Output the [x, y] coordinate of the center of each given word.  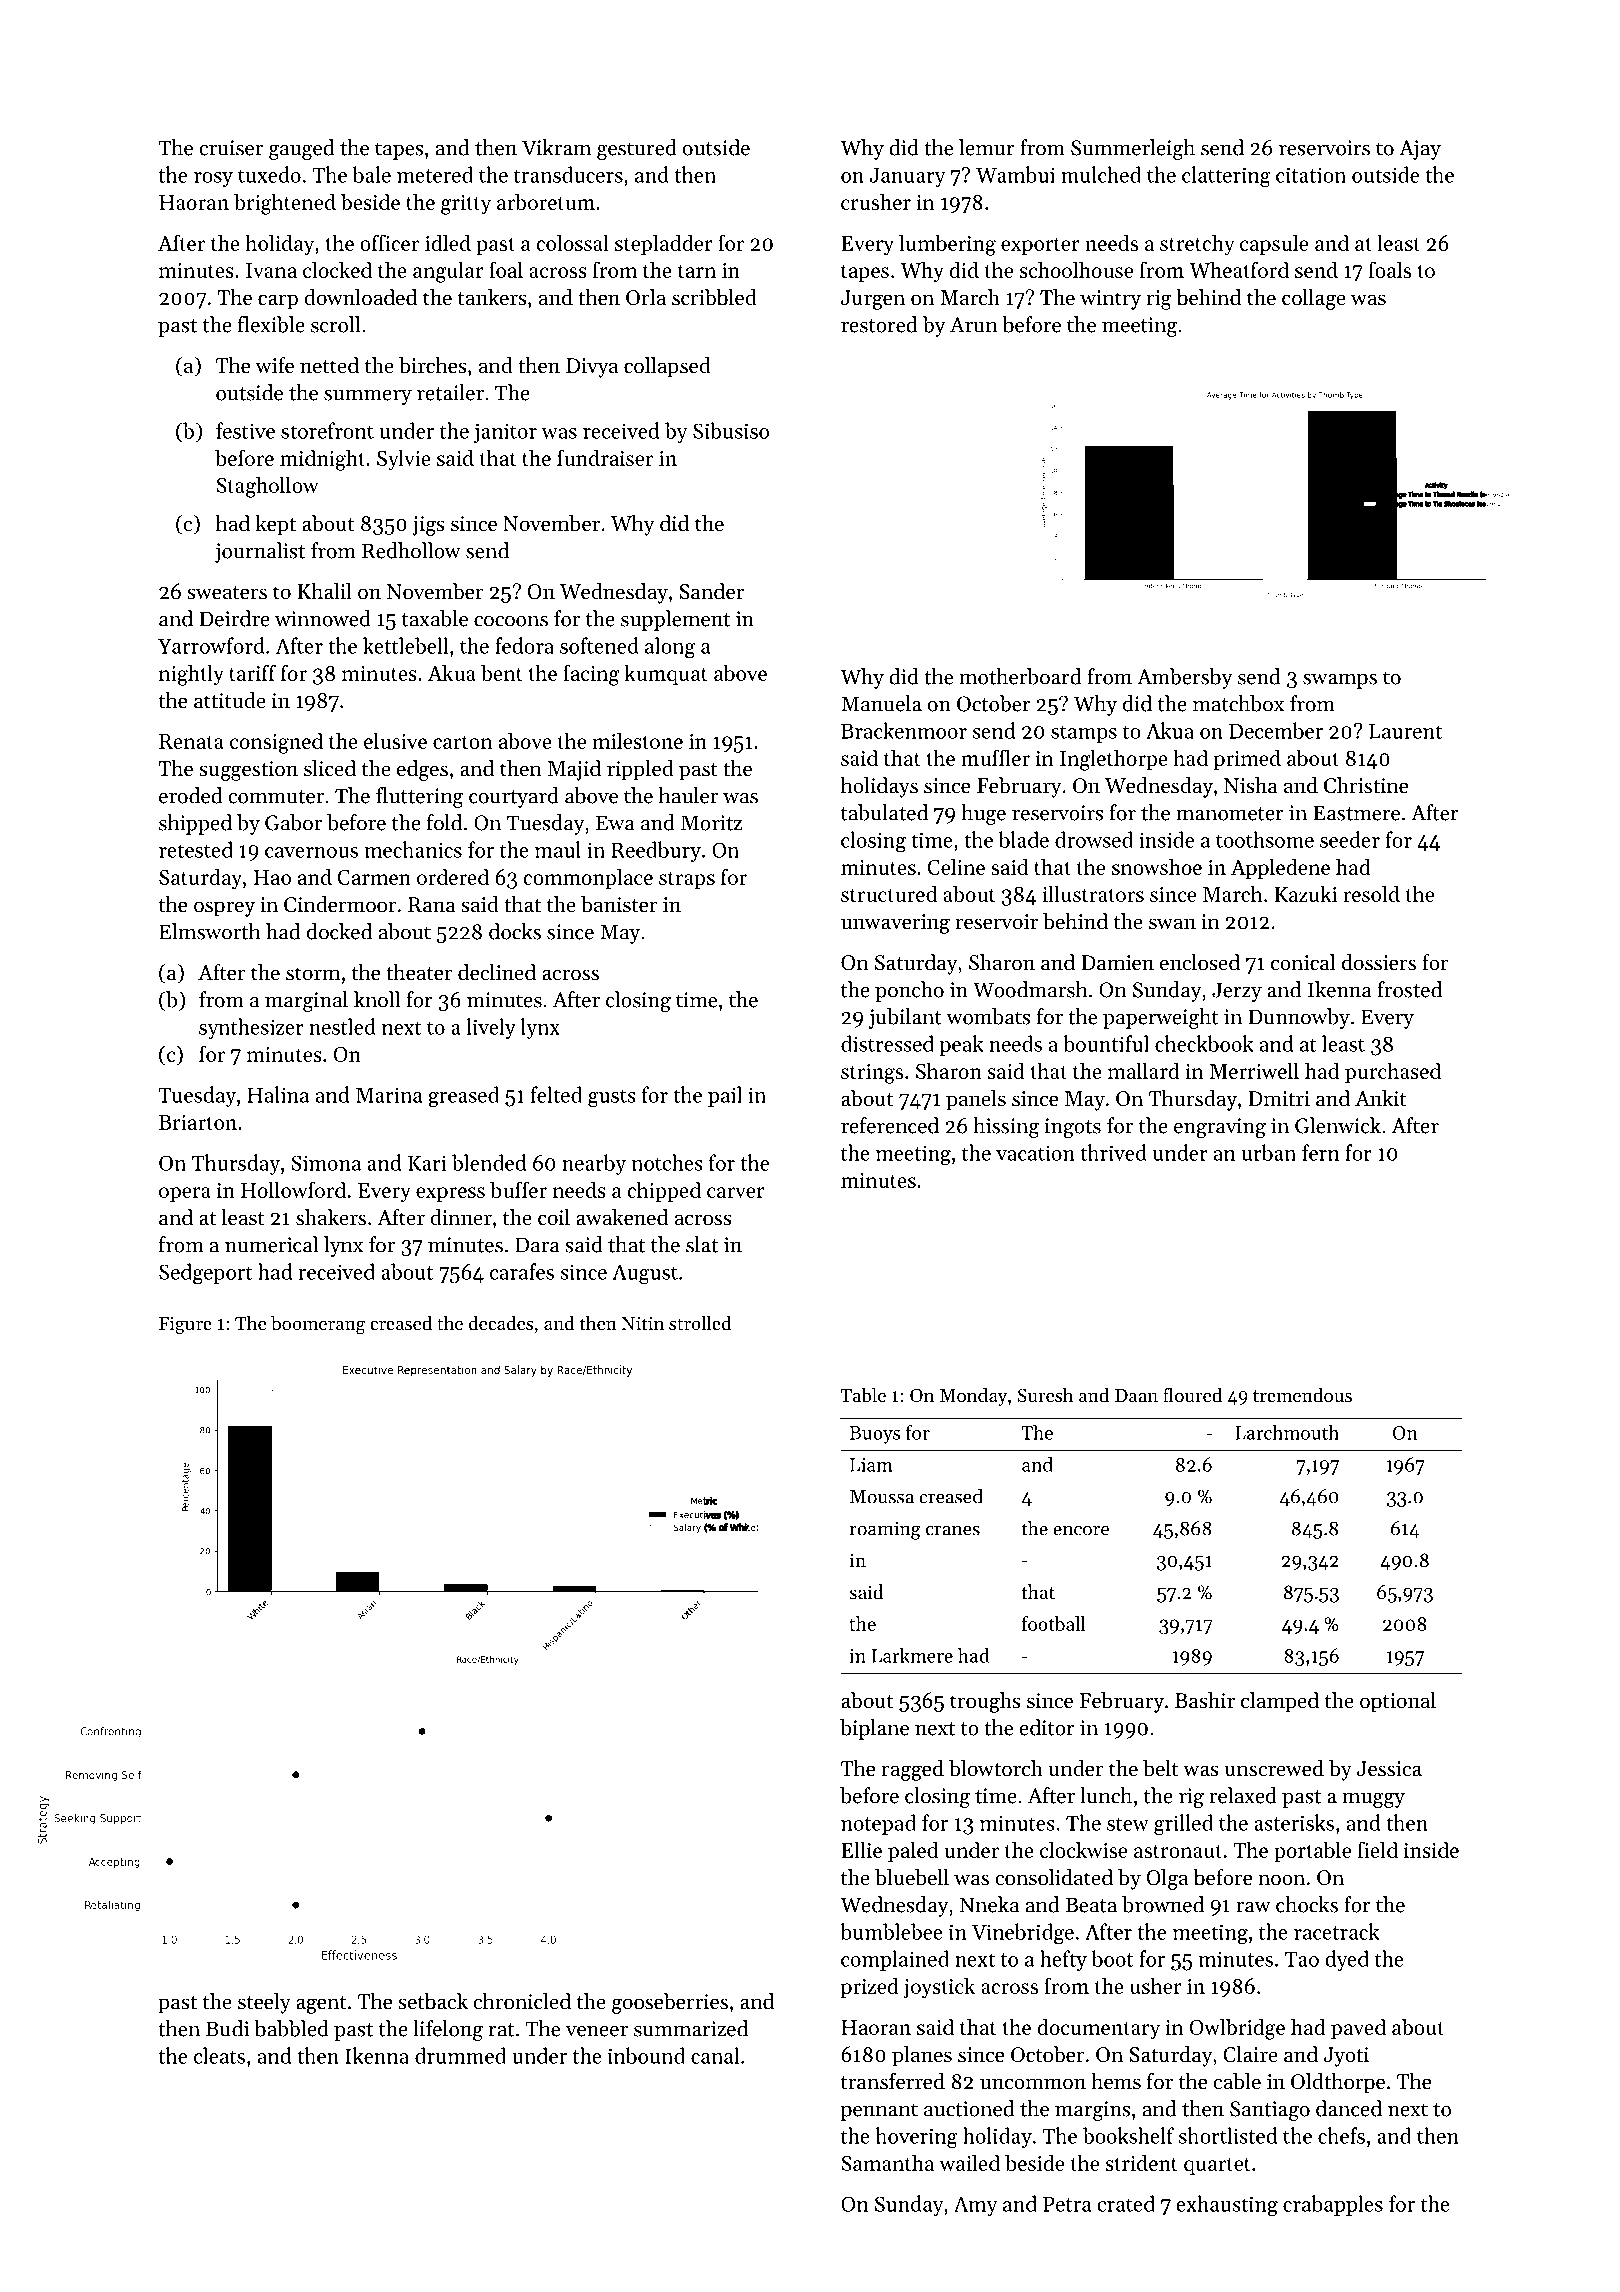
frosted [1409, 989]
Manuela [881, 703]
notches [667, 1162]
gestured [637, 149]
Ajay [1420, 150]
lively [491, 1028]
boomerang [318, 1325]
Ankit [1380, 1098]
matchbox [1238, 703]
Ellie [861, 1849]
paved [1358, 2028]
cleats [219, 2055]
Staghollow [267, 487]
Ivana [271, 270]
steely [264, 2003]
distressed [887, 1043]
